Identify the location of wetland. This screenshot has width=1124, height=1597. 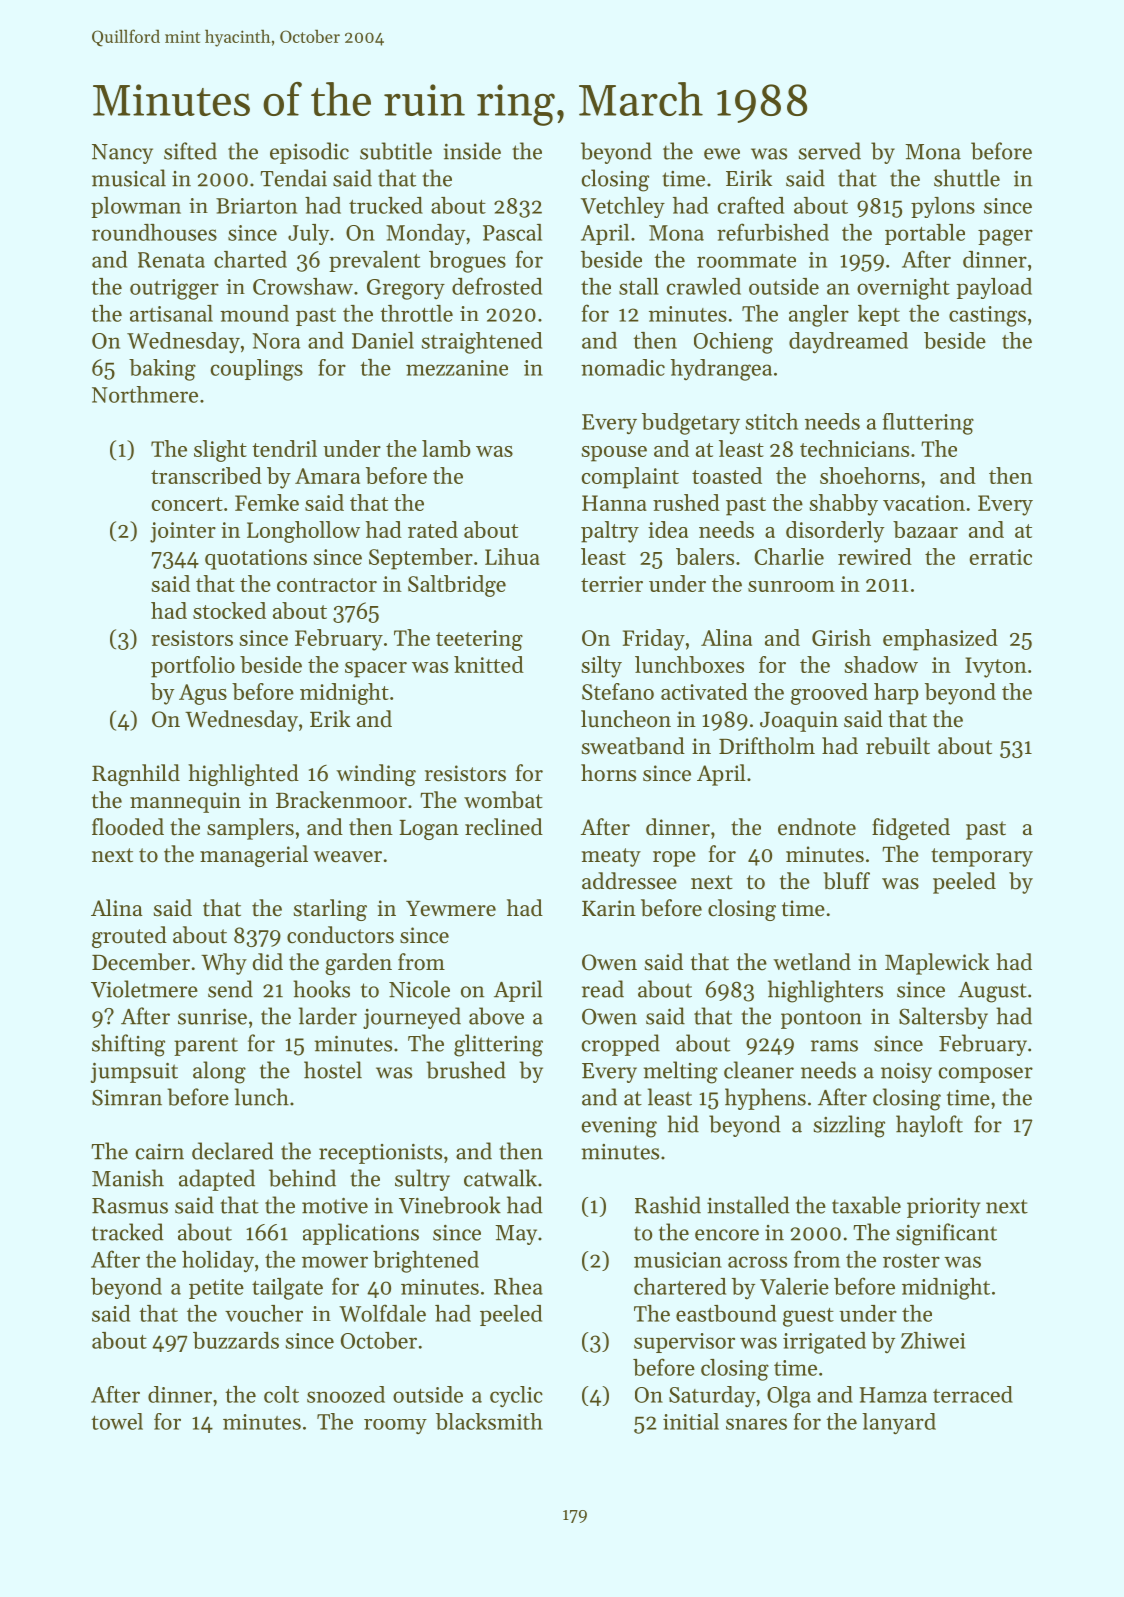
(812, 962).
